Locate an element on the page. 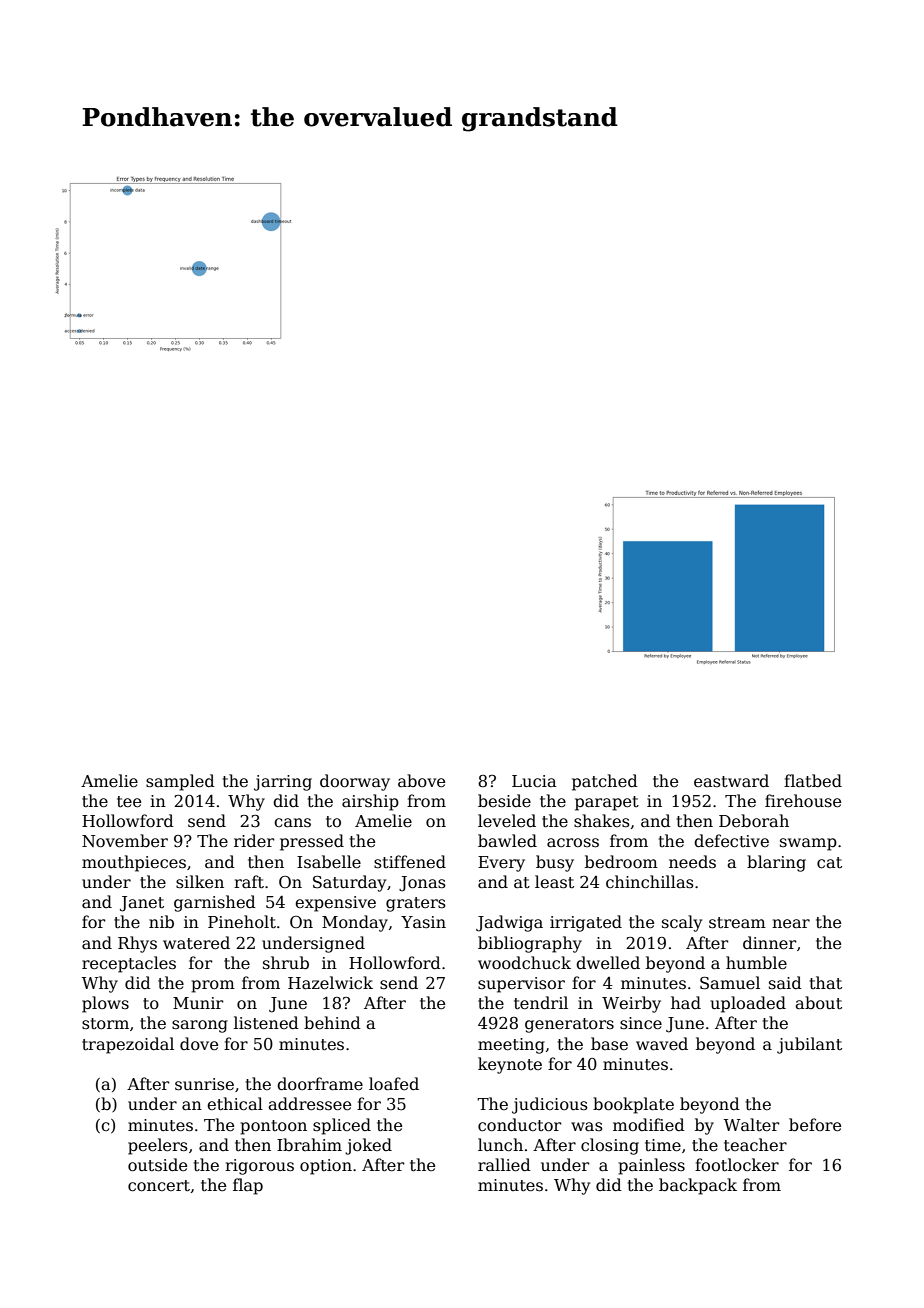  Weirby is located at coordinates (631, 1004).
